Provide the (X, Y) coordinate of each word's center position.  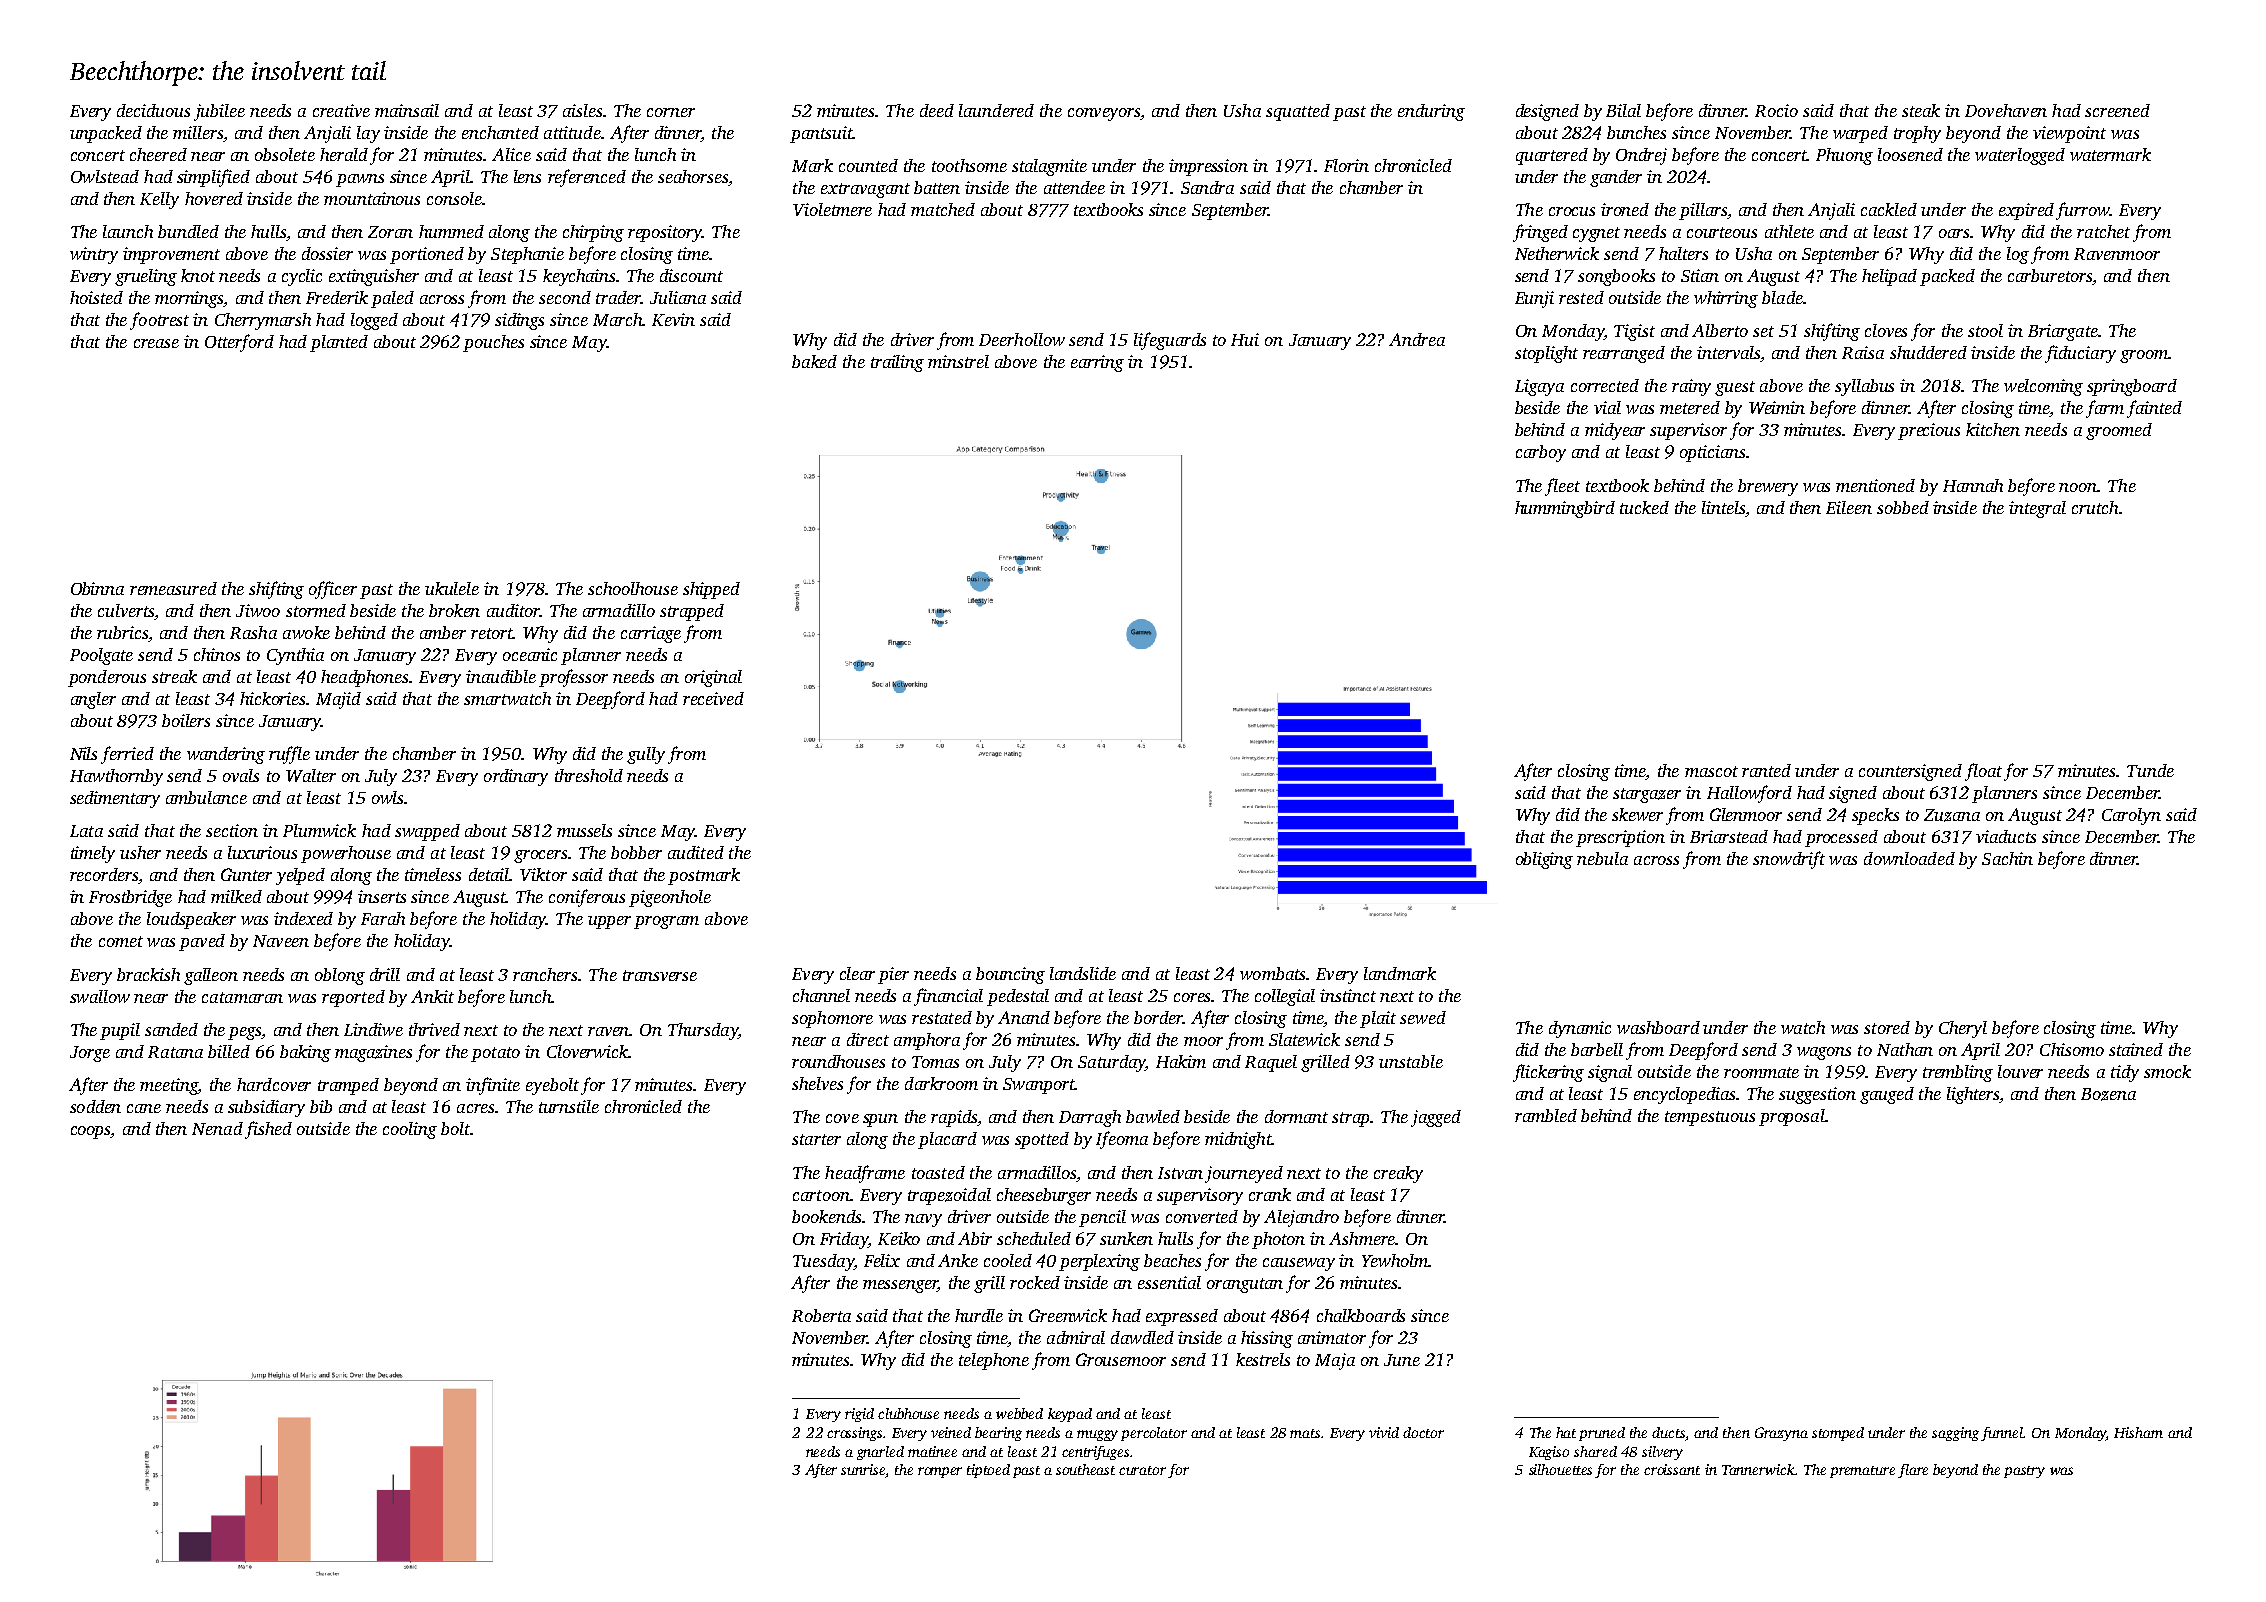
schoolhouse (633, 588)
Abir (975, 1238)
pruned (1602, 1434)
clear (857, 973)
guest (1735, 388)
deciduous (153, 110)
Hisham (2138, 1432)
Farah (383, 918)
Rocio (1776, 110)
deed (937, 110)
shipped (711, 590)
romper (940, 1472)
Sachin (2007, 858)
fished (268, 1130)
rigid (859, 1415)
